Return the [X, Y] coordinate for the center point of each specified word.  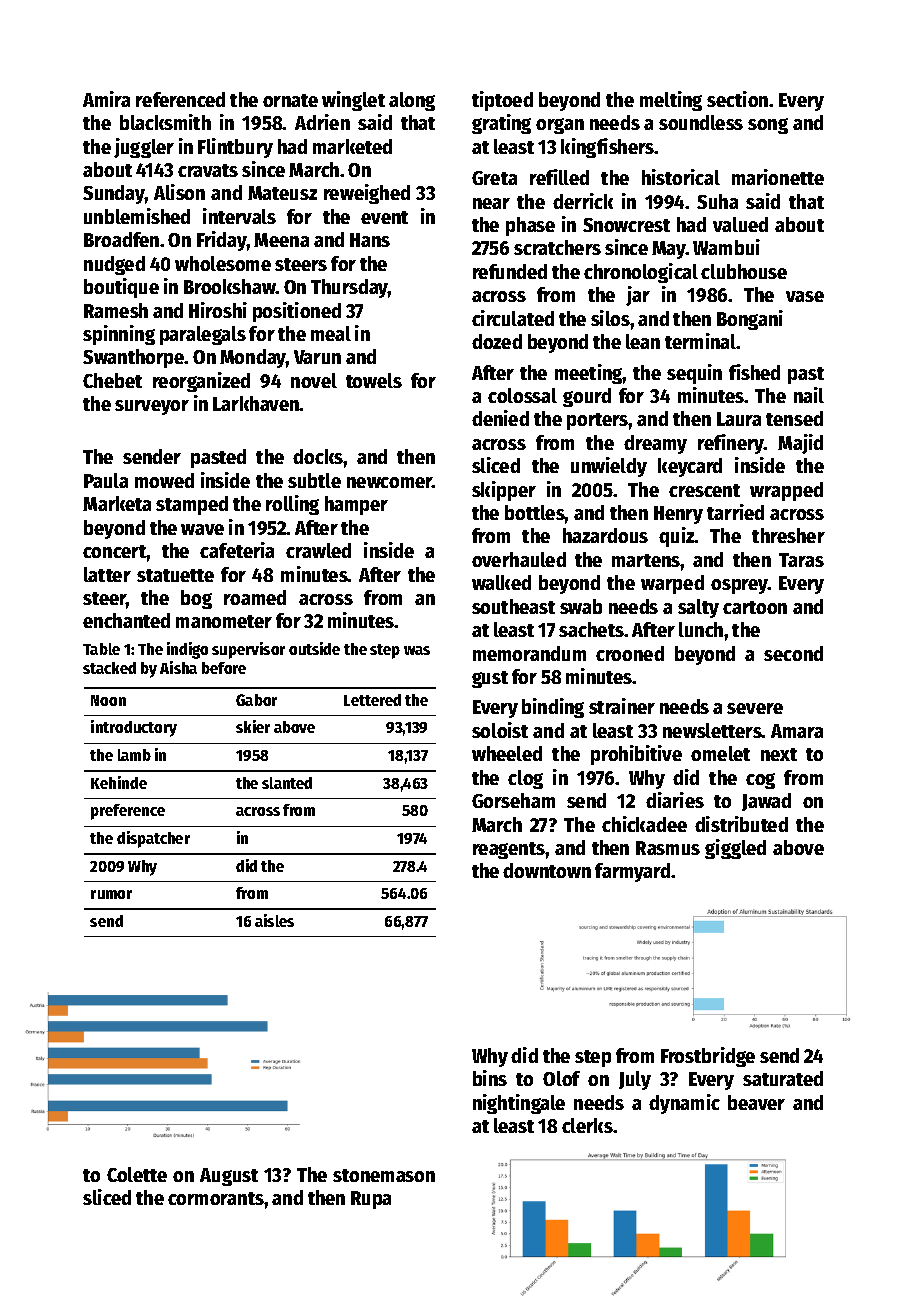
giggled [735, 849]
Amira [106, 99]
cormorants [216, 1198]
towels [374, 380]
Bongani [750, 320]
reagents [509, 850]
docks [318, 456]
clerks [587, 1125]
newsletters [712, 730]
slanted [287, 783]
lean [643, 341]
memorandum [529, 653]
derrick [583, 201]
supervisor [248, 650]
